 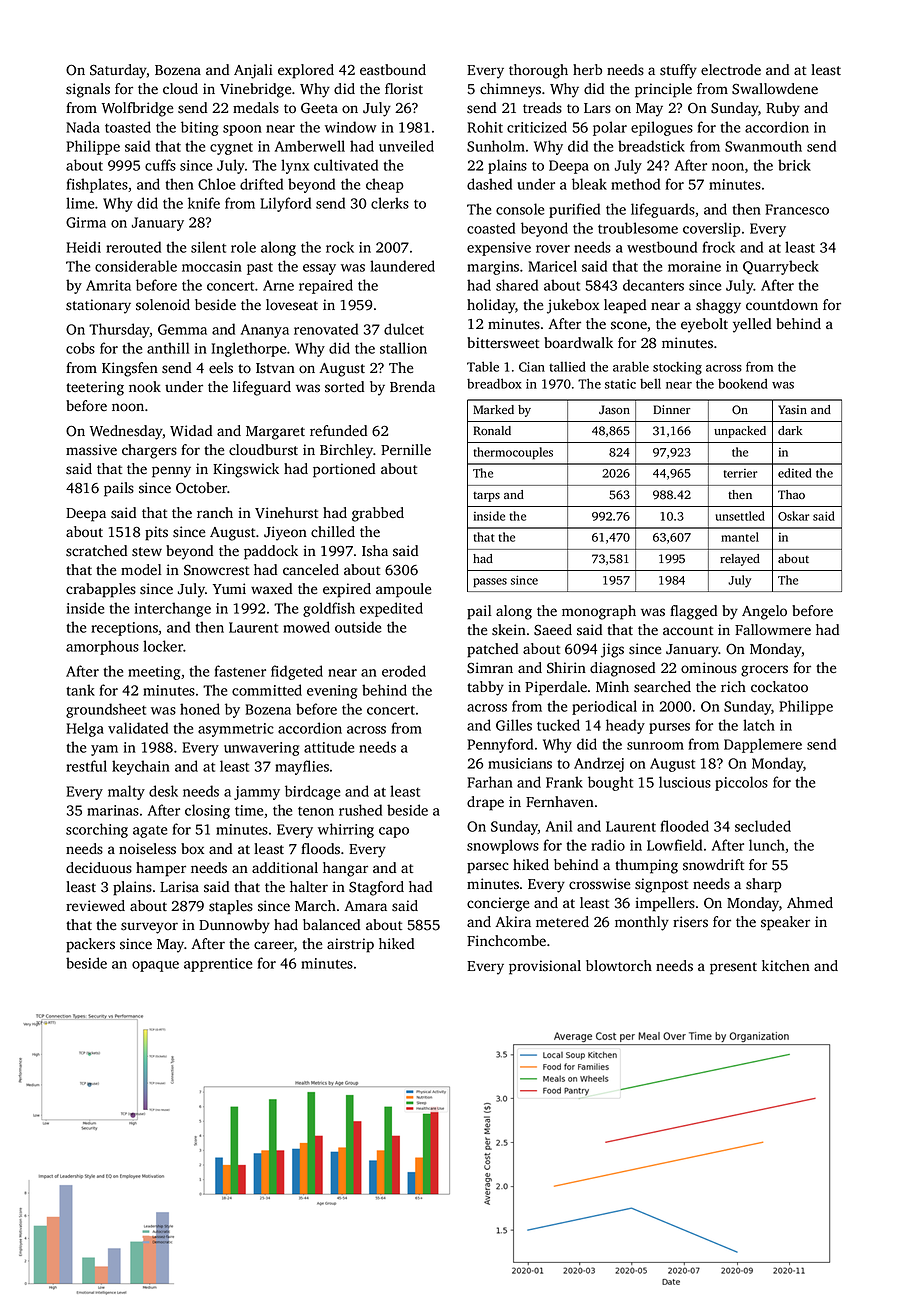 What do you see at coordinates (95, 388) in the screenshot?
I see `teetering` at bounding box center [95, 388].
